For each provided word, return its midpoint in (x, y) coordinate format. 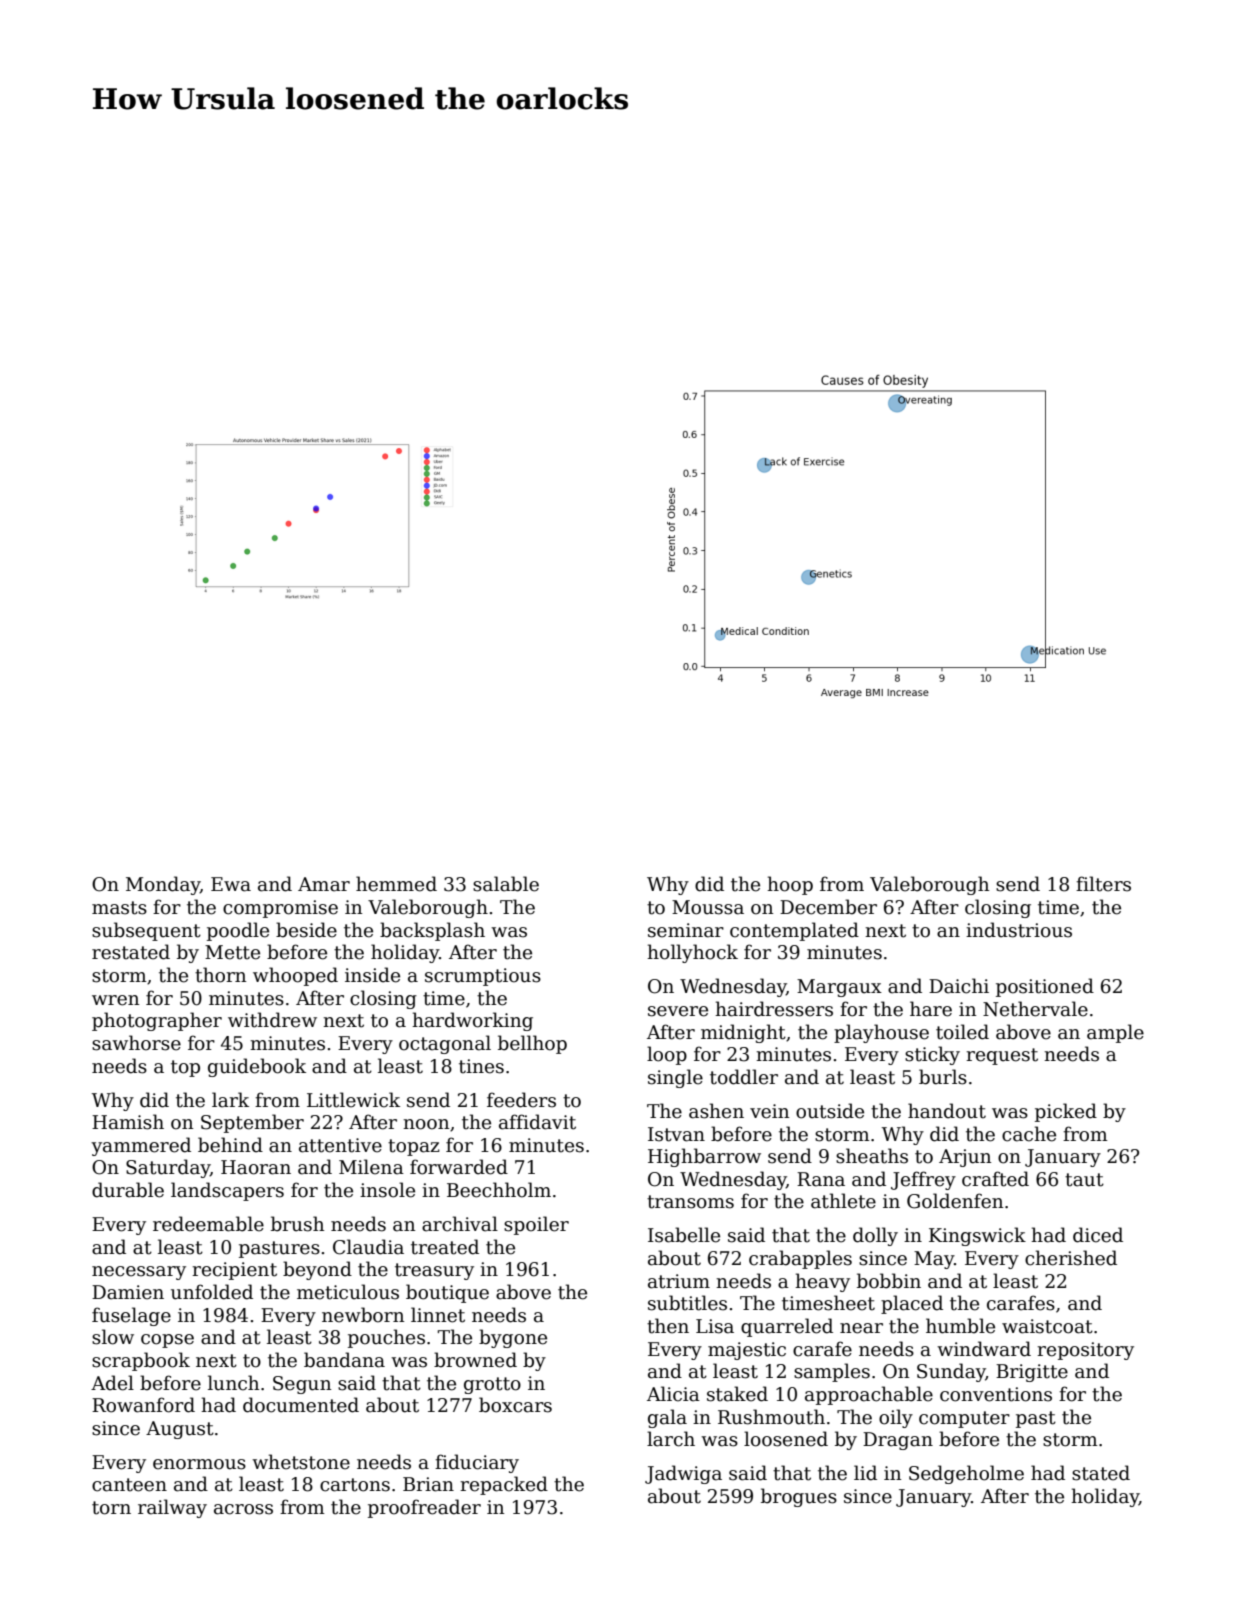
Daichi (959, 986)
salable (506, 884)
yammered (141, 1146)
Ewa (231, 884)
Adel (112, 1383)
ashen (716, 1111)
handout (947, 1111)
